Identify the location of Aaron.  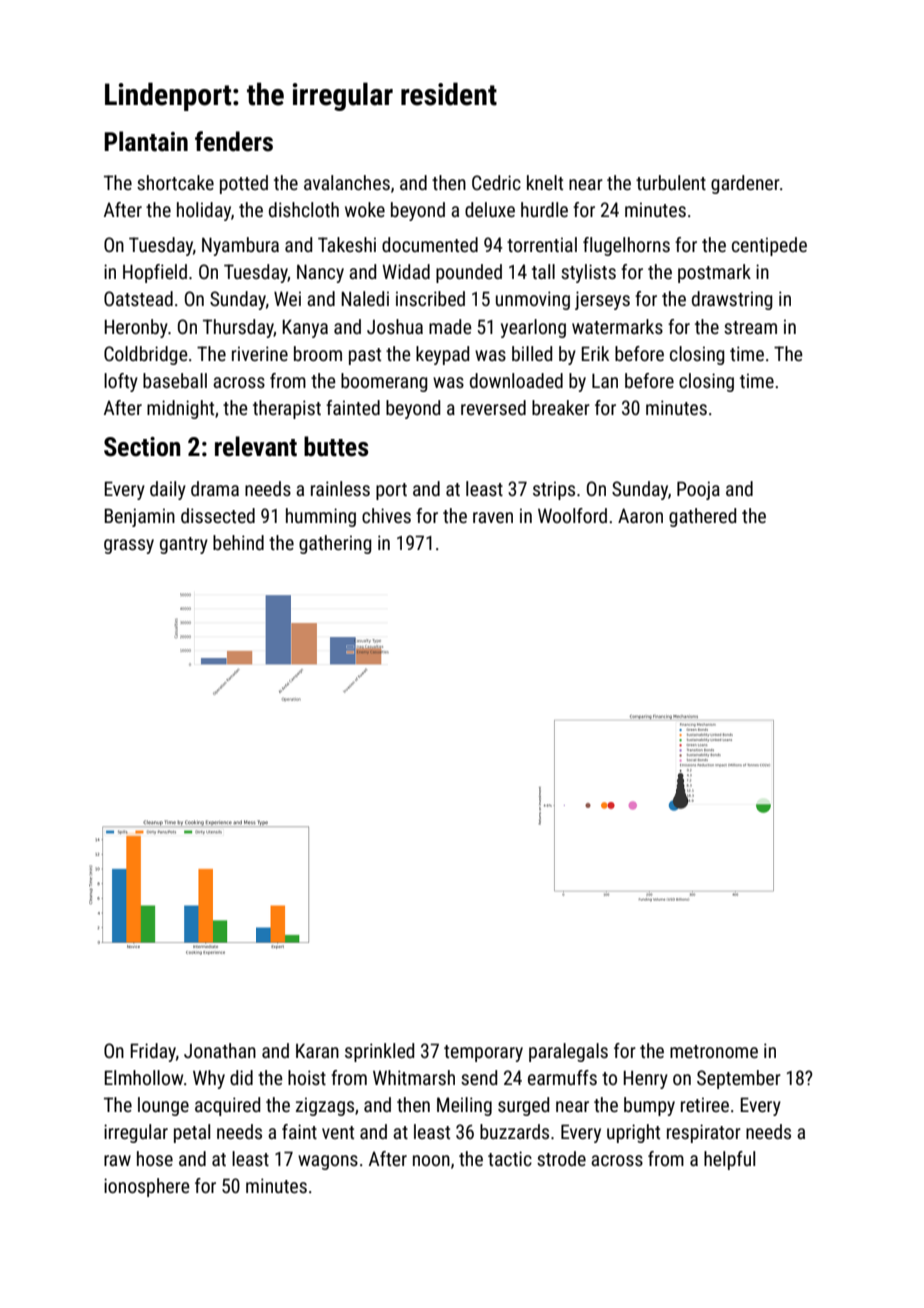
(640, 515).
